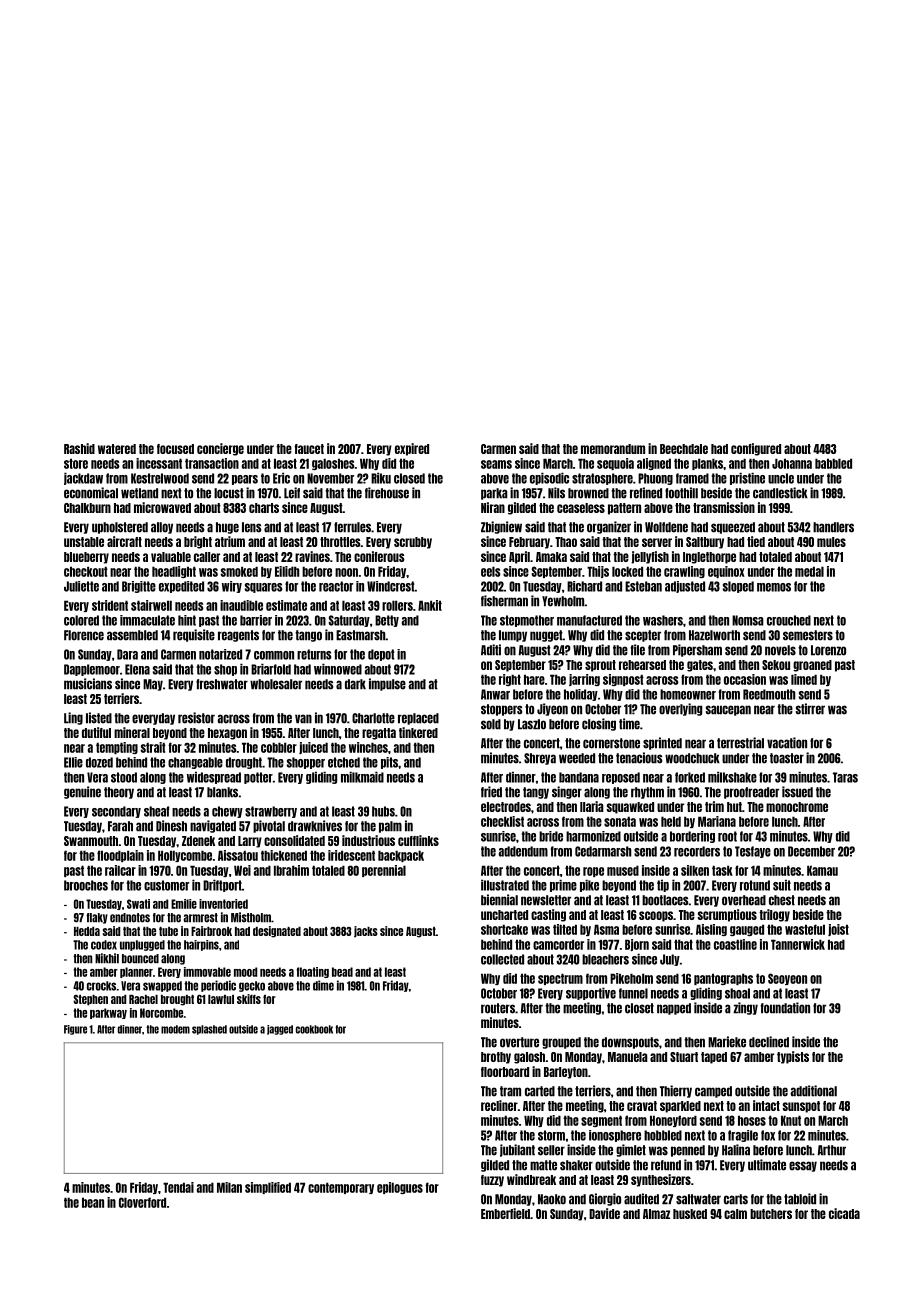  Describe the element at coordinates (833, 463) in the screenshot. I see `babbled` at that location.
